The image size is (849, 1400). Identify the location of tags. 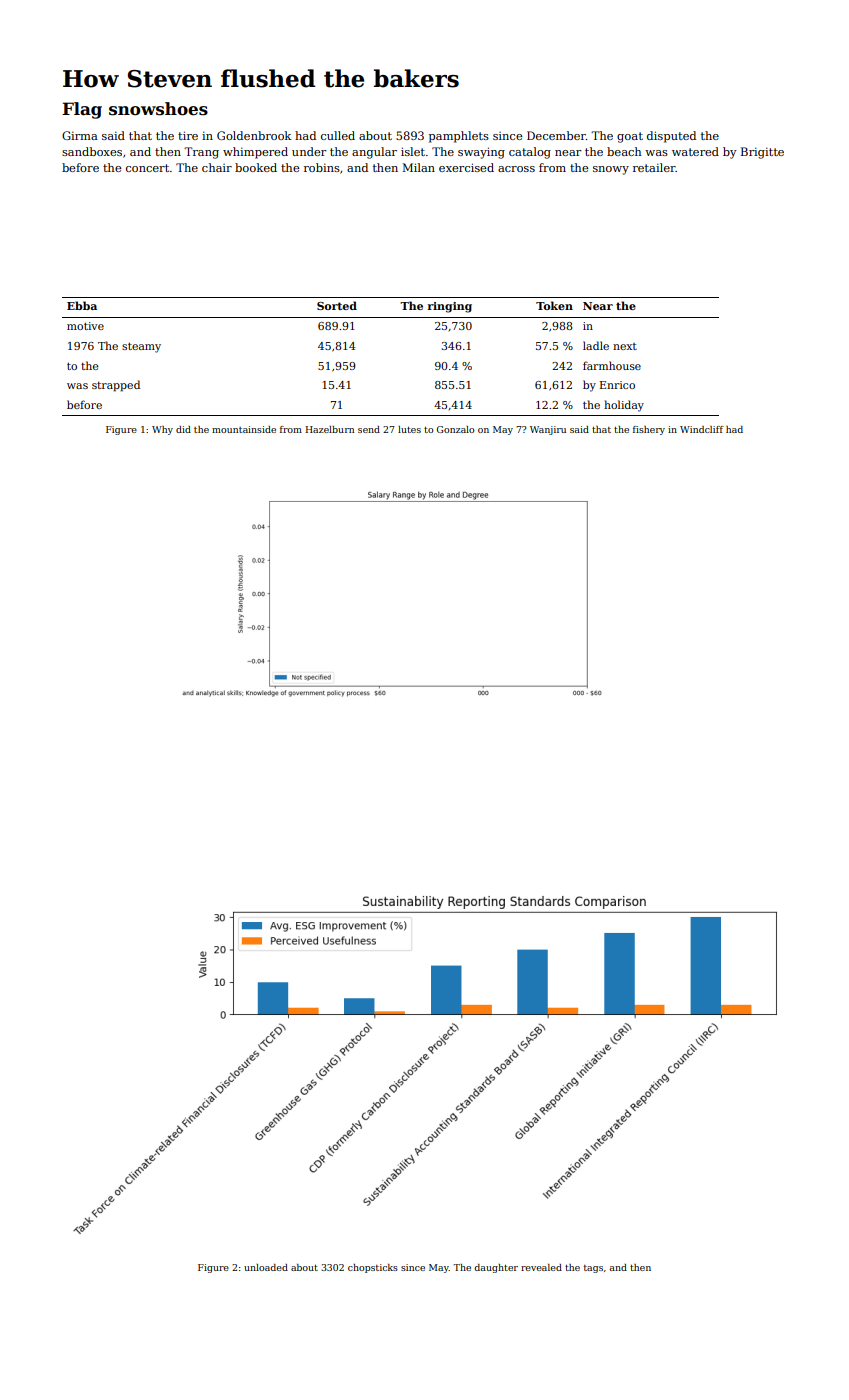
(593, 1269).
